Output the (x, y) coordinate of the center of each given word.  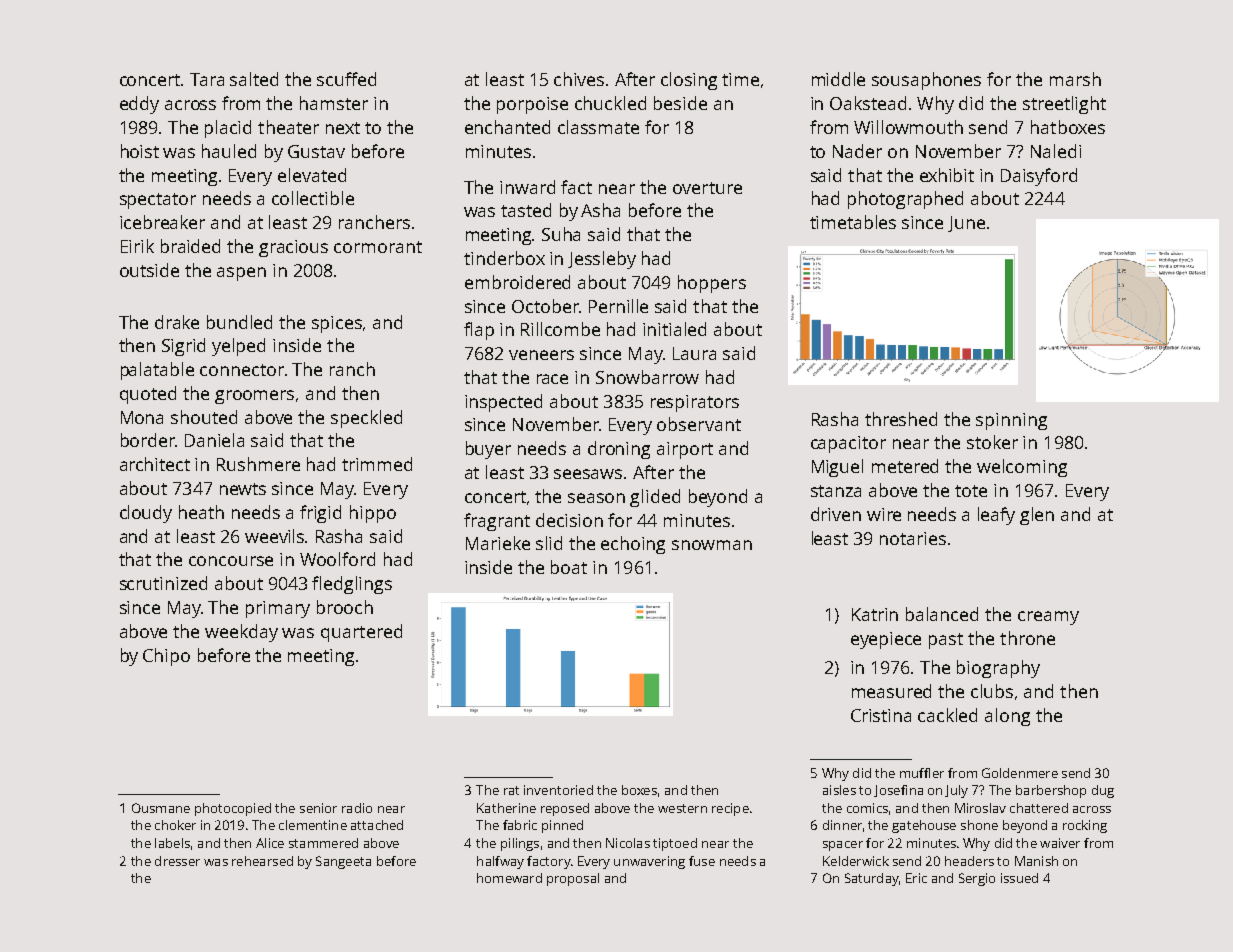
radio (357, 808)
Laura (694, 353)
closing (689, 81)
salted (254, 79)
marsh (1075, 79)
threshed (901, 419)
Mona (142, 417)
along (1007, 717)
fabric (520, 825)
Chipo (166, 657)
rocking (1085, 826)
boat (569, 567)
